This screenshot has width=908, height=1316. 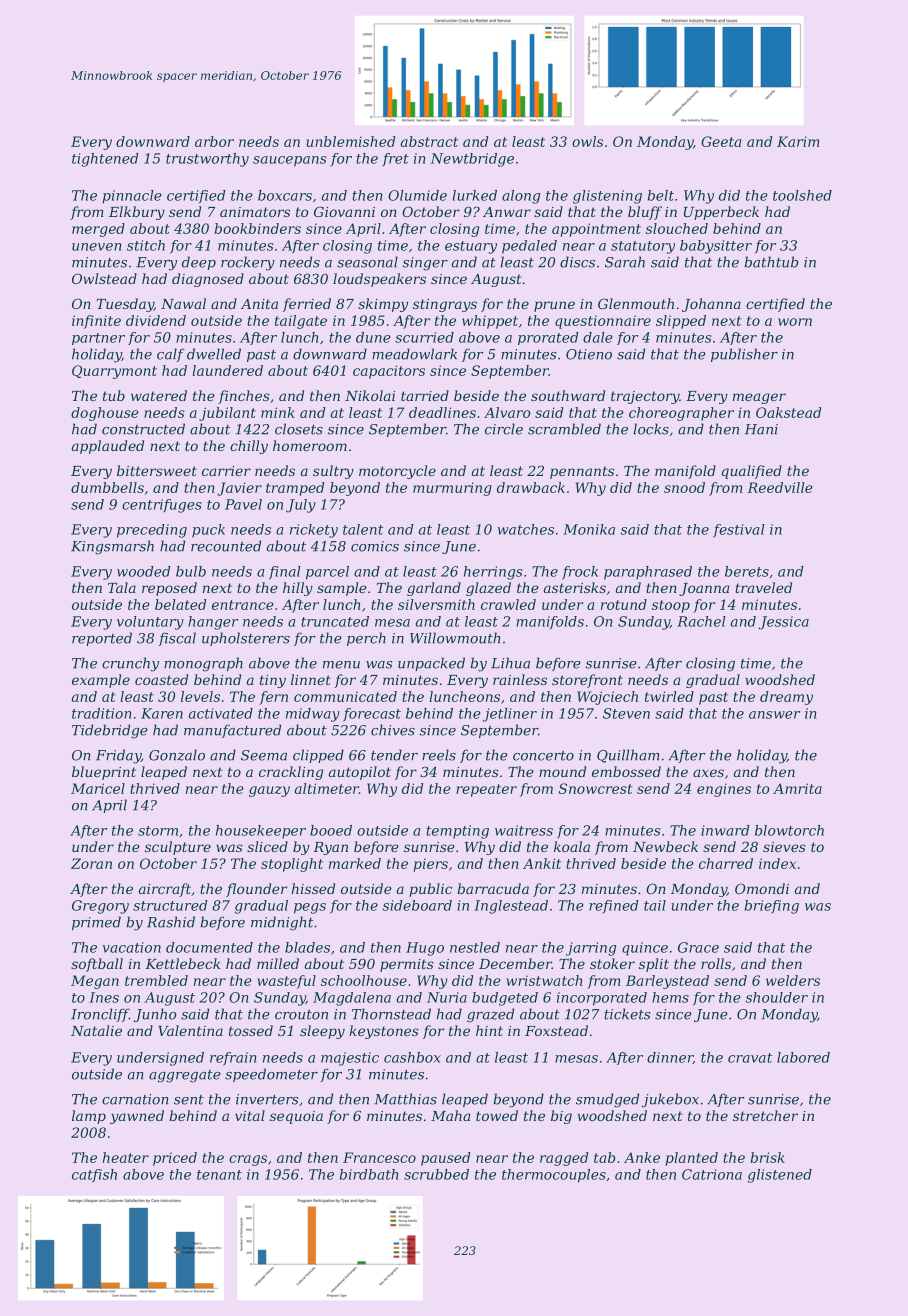 What do you see at coordinates (96, 923) in the screenshot?
I see `primed` at bounding box center [96, 923].
